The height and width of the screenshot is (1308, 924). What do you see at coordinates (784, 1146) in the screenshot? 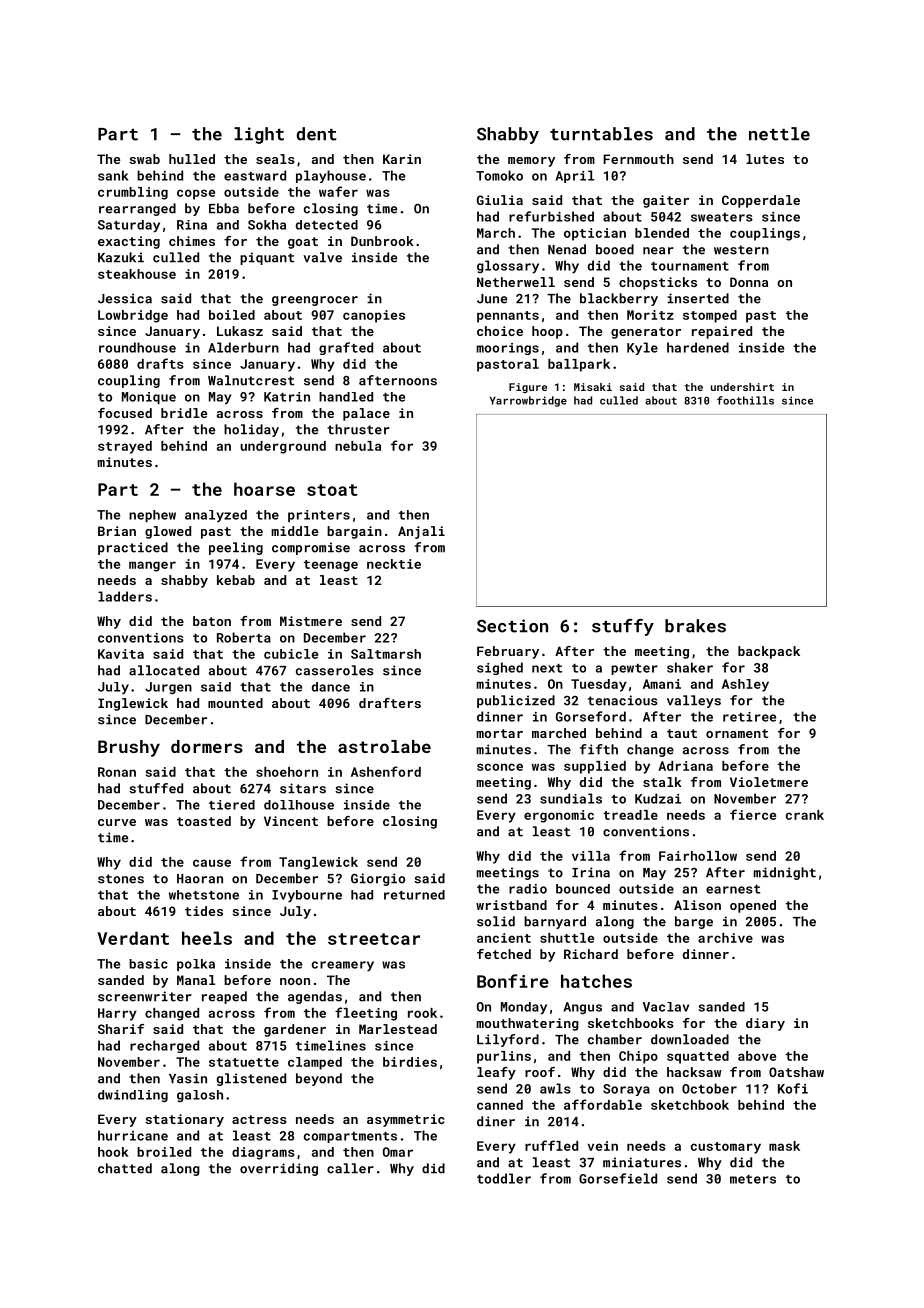
I see `mask` at bounding box center [784, 1146].
